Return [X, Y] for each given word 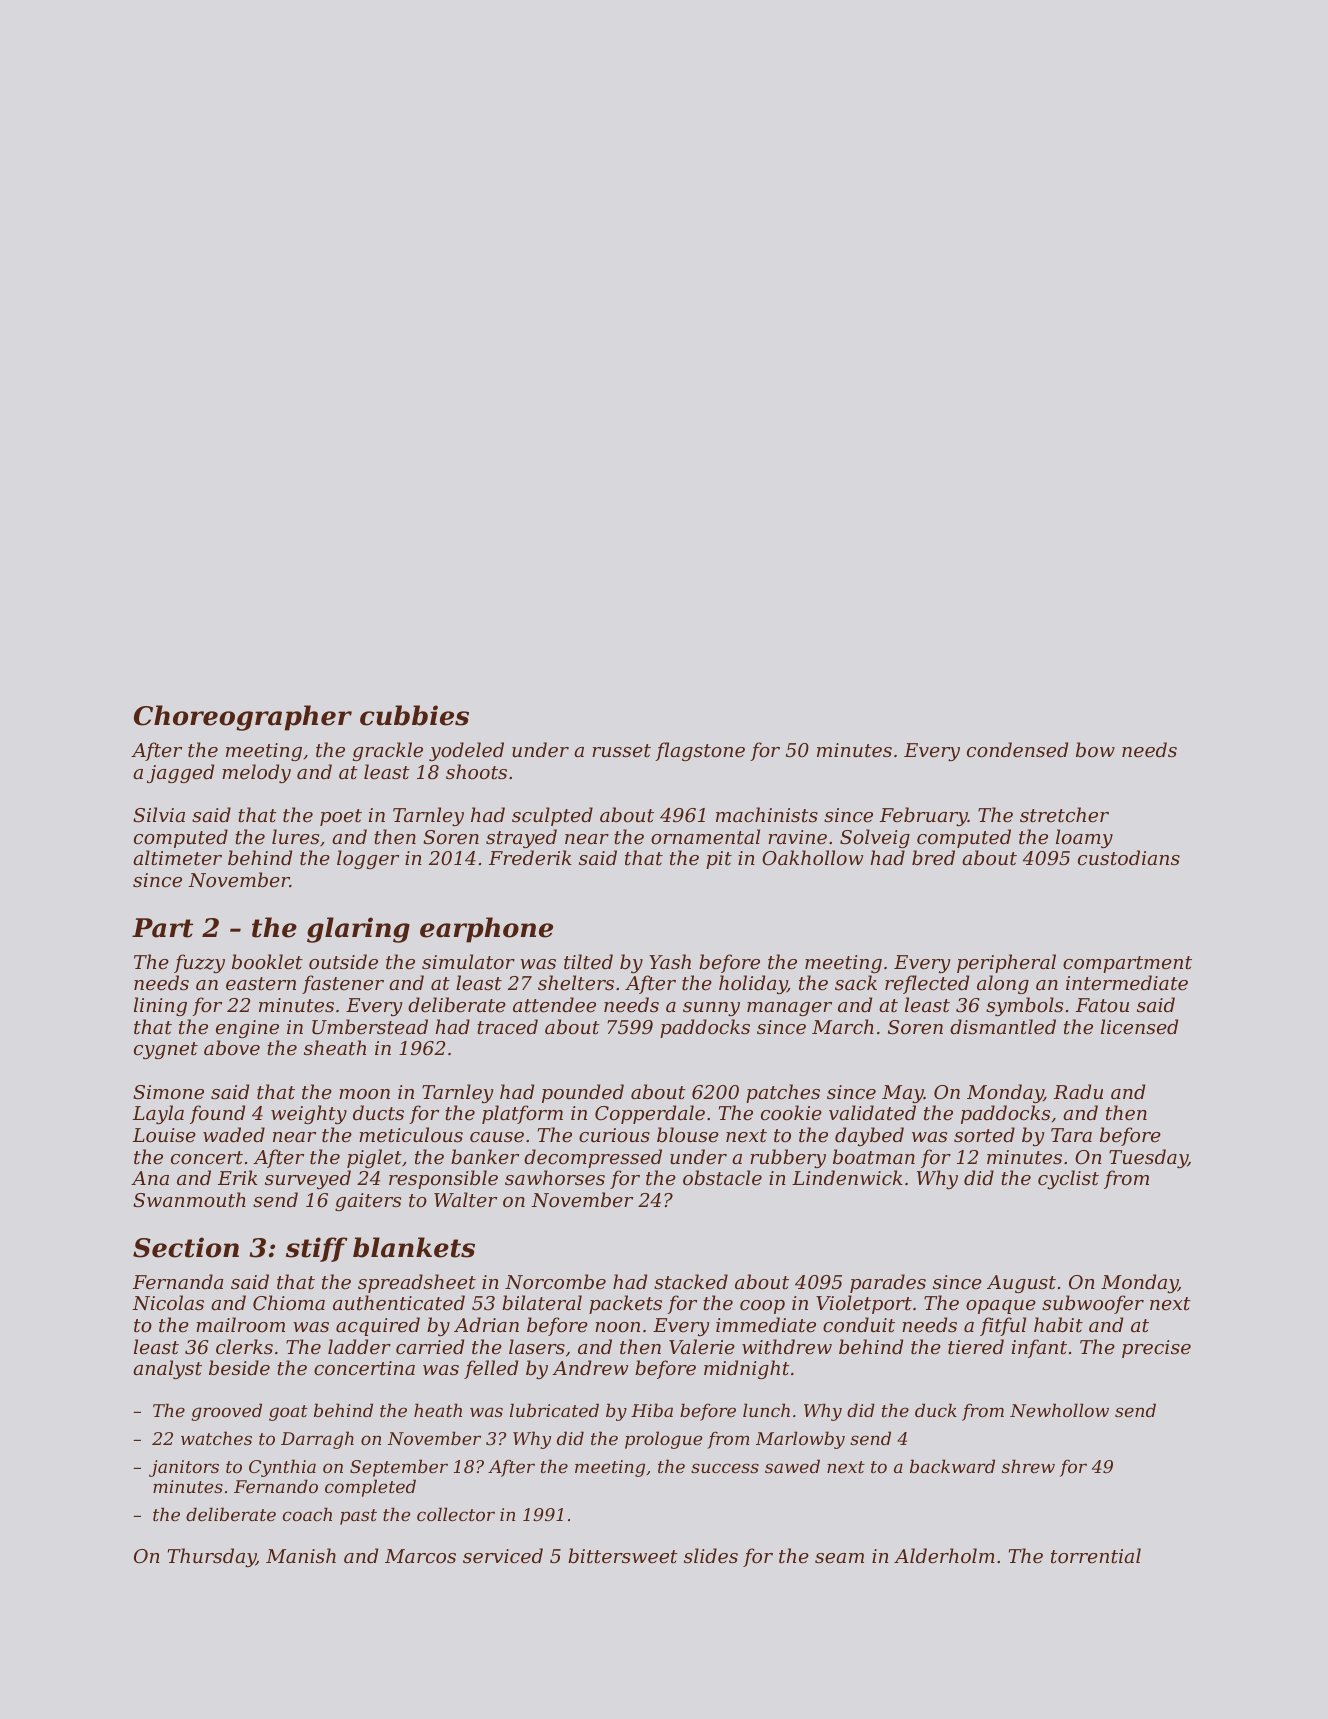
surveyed [308, 1179]
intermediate [1127, 982]
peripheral [1006, 963]
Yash [670, 961]
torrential [1096, 1555]
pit [719, 860]
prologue [663, 1440]
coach [307, 1514]
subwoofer [1093, 1304]
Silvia [159, 814]
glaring [358, 930]
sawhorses [555, 1177]
